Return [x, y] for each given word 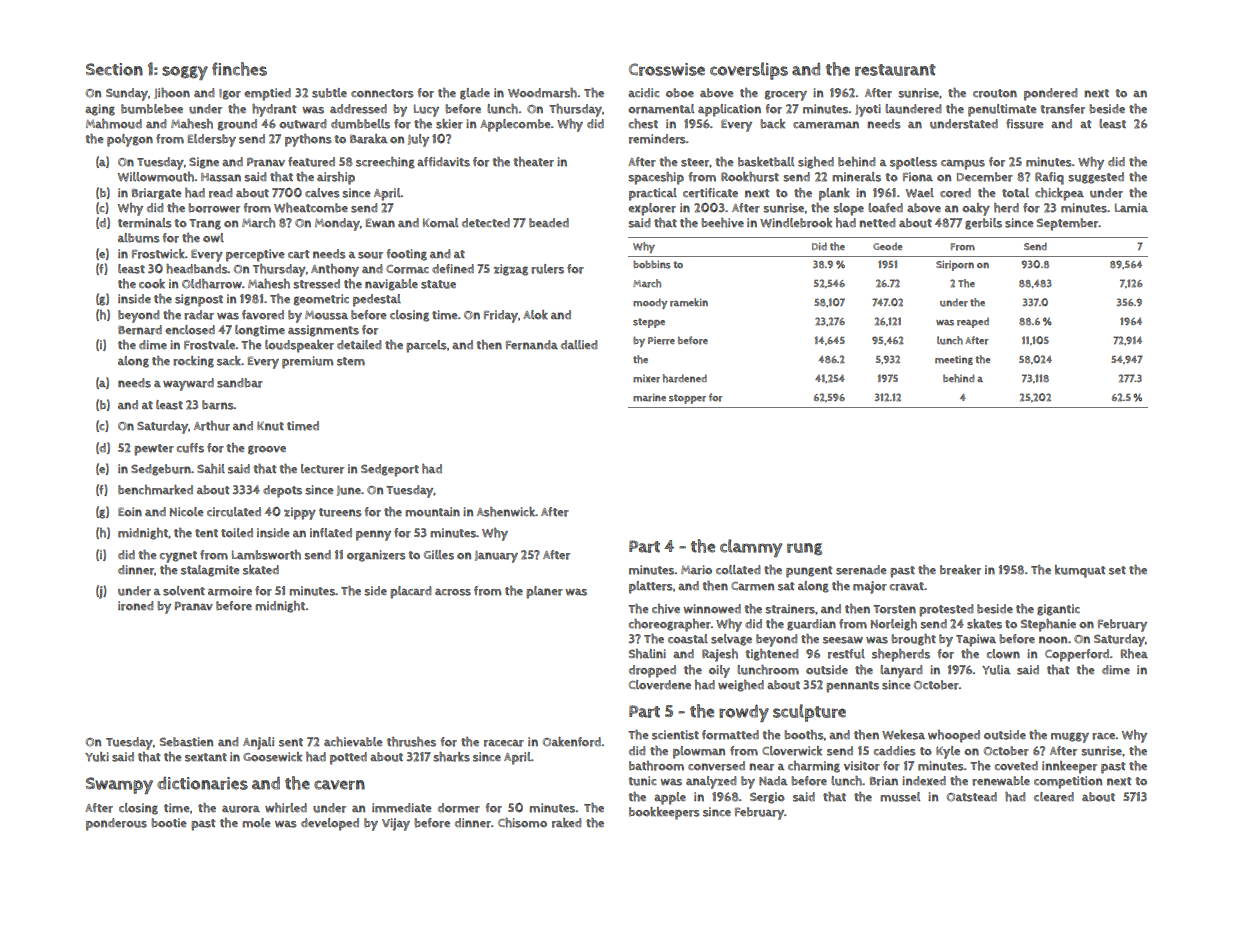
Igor [230, 94]
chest [643, 124]
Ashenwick [506, 512]
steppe [649, 323]
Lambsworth [266, 555]
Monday [337, 224]
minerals [856, 177]
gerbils [983, 224]
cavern [339, 785]
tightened [771, 655]
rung [804, 549]
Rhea [1134, 654]
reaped [973, 322]
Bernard [140, 330]
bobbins [652, 264]
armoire [230, 591]
